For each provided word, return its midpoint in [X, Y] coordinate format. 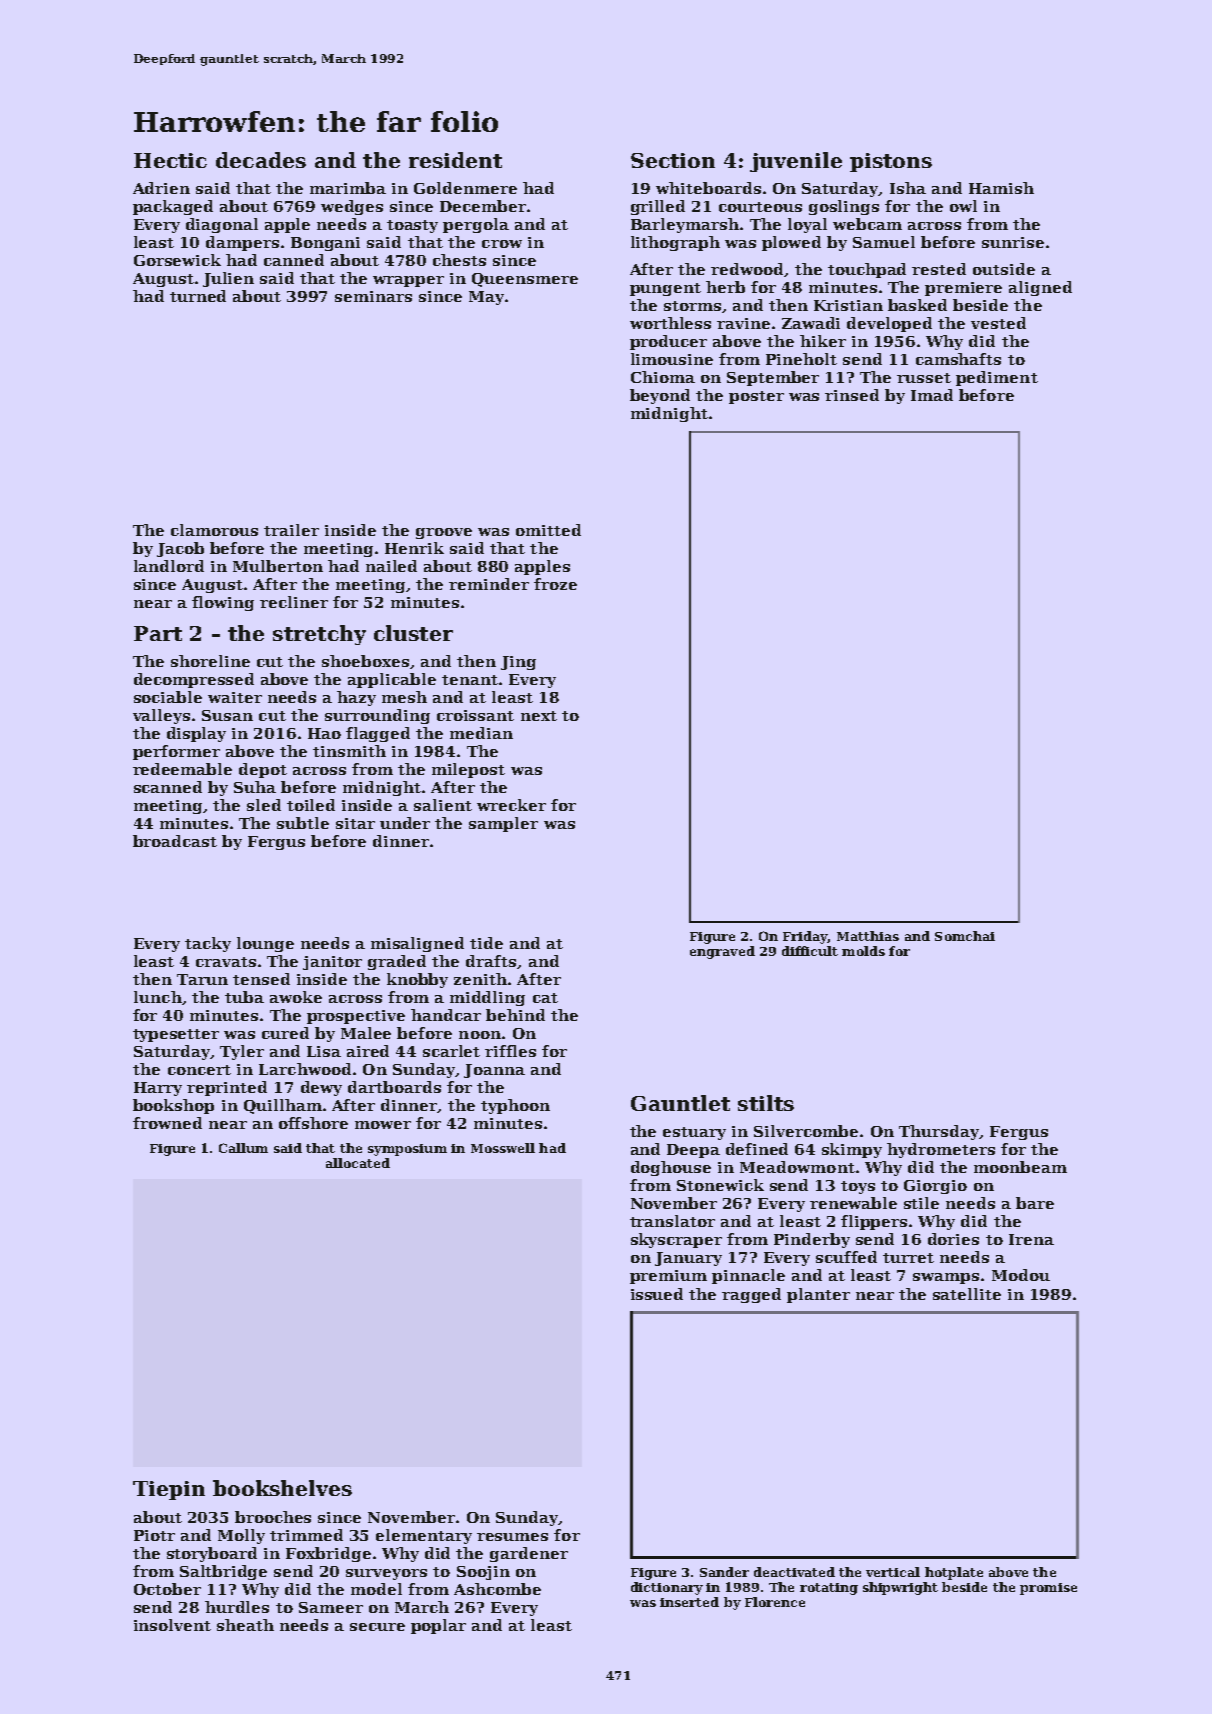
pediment [997, 378]
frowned [167, 1123]
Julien [228, 279]
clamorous [214, 530]
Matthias [868, 936]
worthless [670, 323]
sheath [245, 1625]
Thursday [939, 1132]
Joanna [494, 1071]
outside [1004, 269]
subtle [303, 823]
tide [486, 943]
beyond [660, 396]
